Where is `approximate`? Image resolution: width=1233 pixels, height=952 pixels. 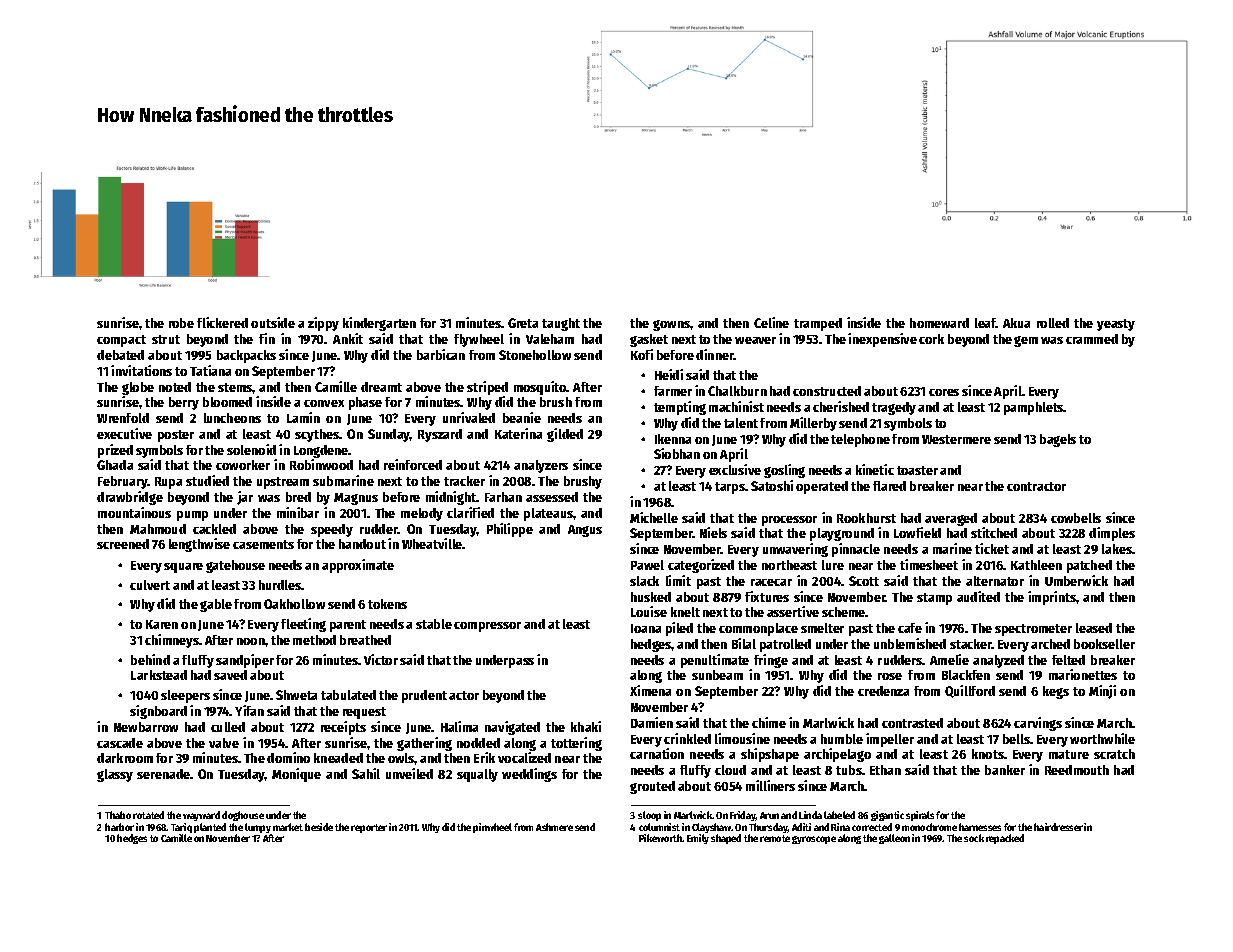 approximate is located at coordinates (358, 566).
